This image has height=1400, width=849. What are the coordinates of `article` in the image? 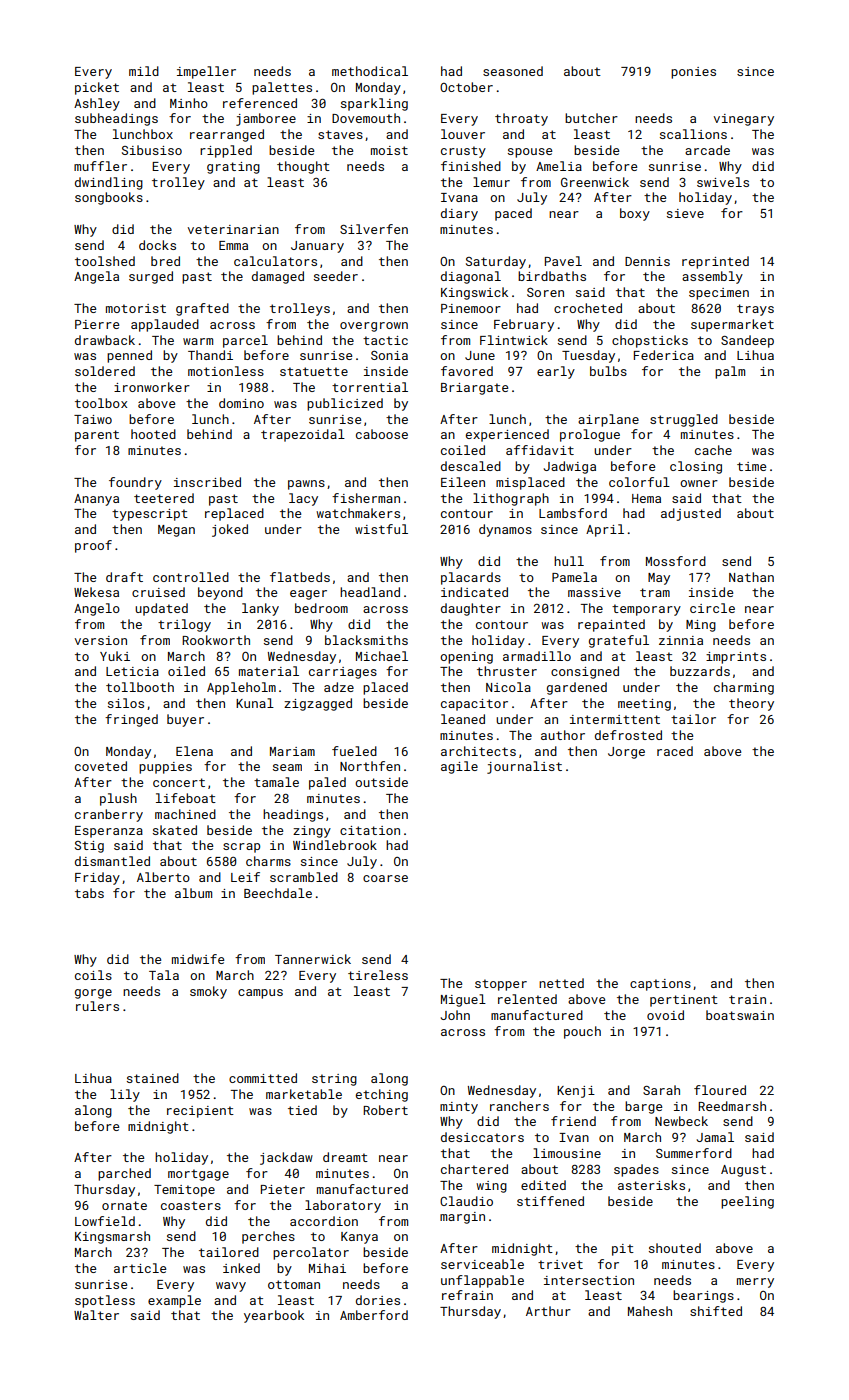 It's located at (140, 1268).
